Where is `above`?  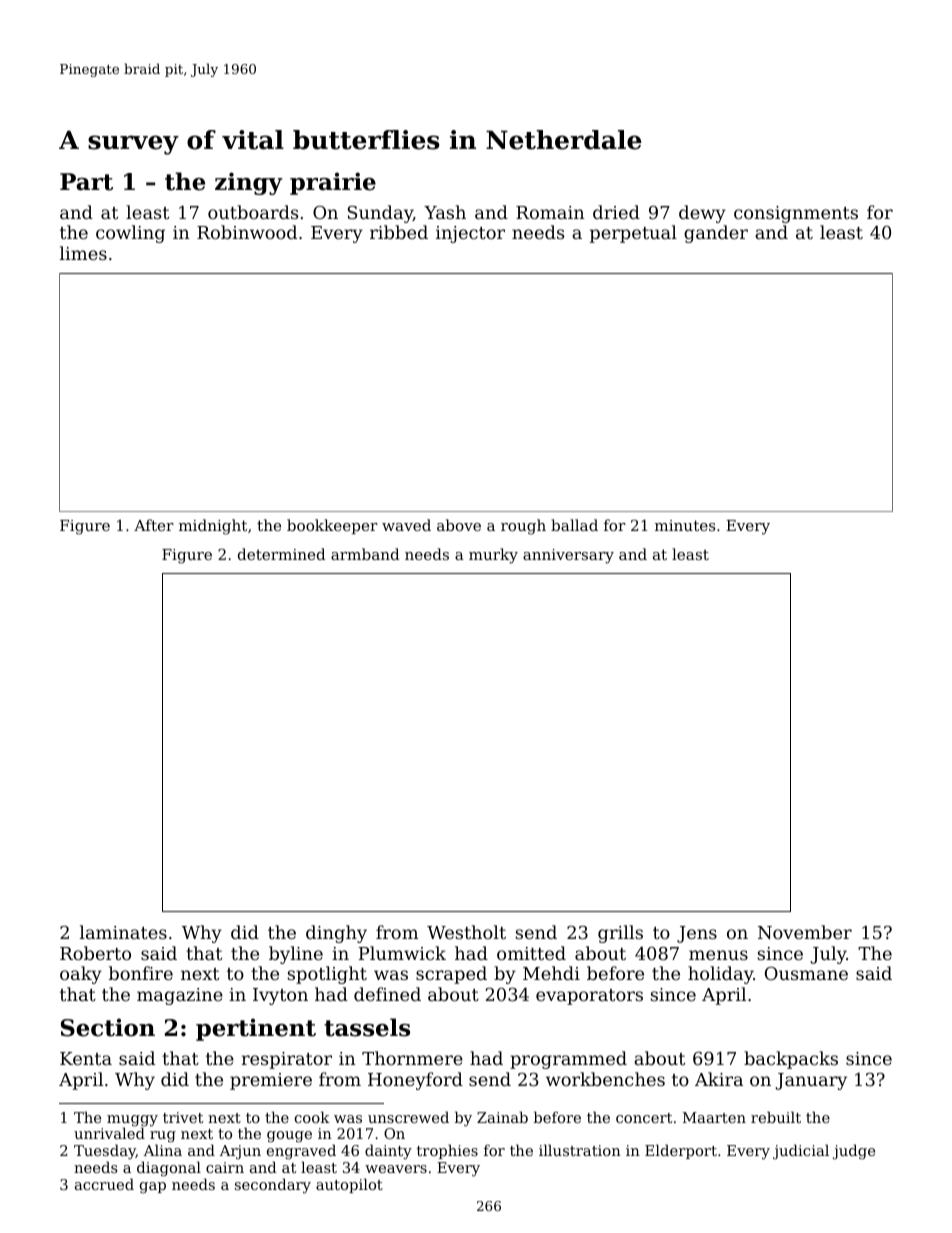
above is located at coordinates (459, 525).
